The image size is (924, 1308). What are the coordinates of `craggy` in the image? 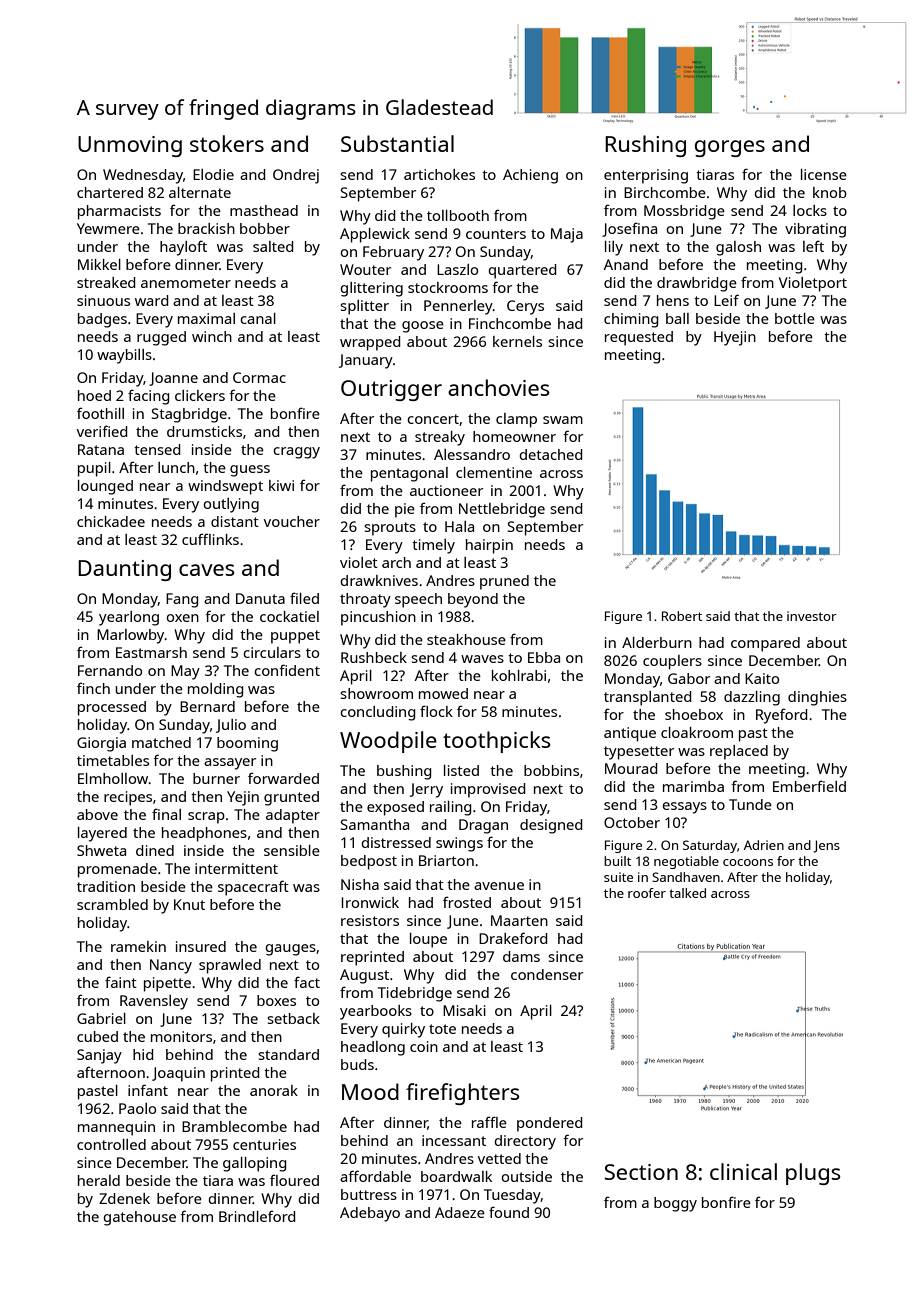 It's located at (296, 453).
